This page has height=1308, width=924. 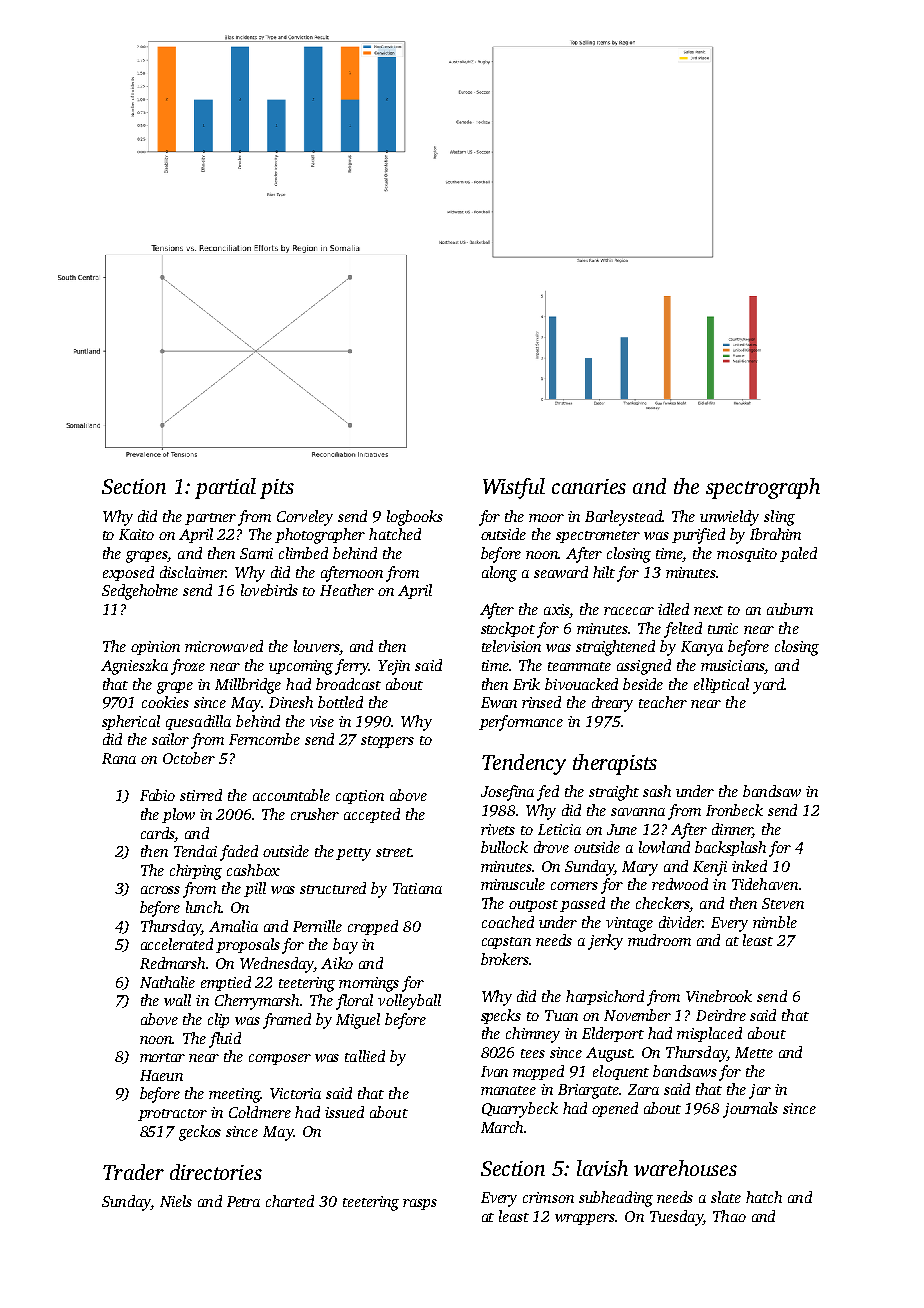 I want to click on canaries, so click(x=589, y=486).
